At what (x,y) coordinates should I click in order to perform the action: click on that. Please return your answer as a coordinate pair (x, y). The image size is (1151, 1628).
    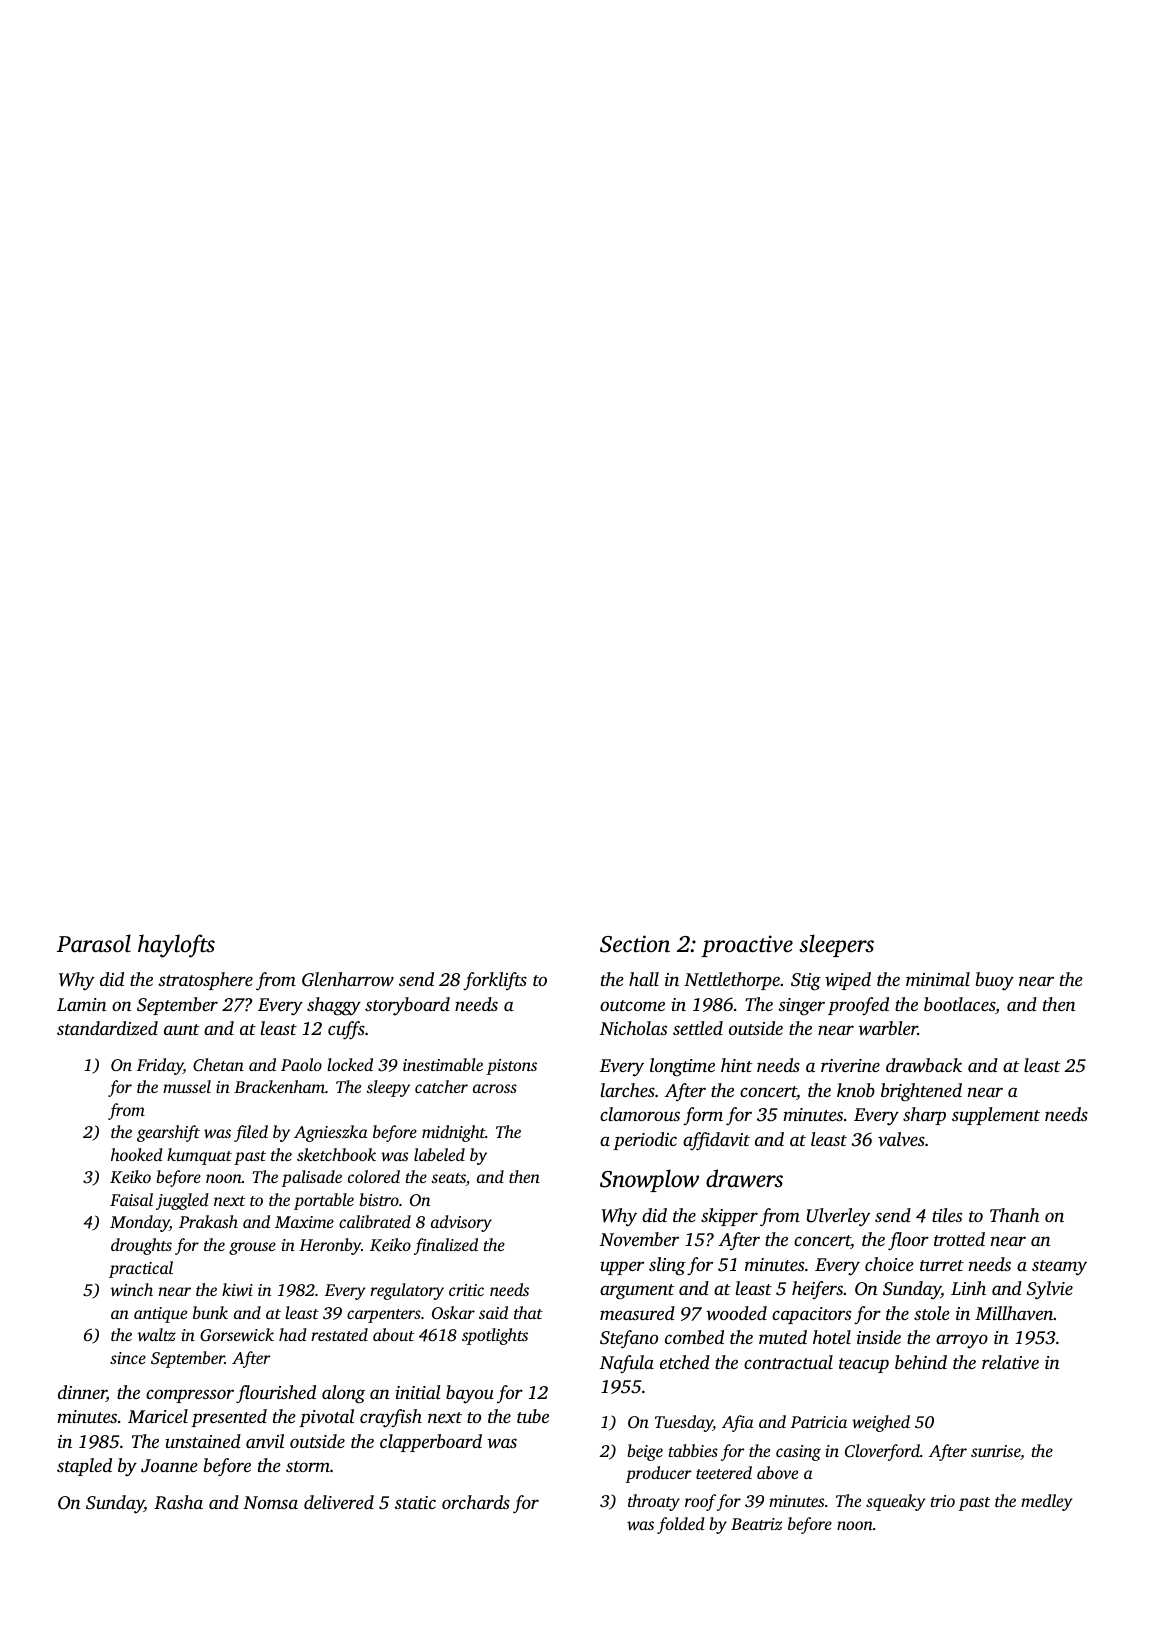
    Looking at the image, I should click on (528, 1312).
